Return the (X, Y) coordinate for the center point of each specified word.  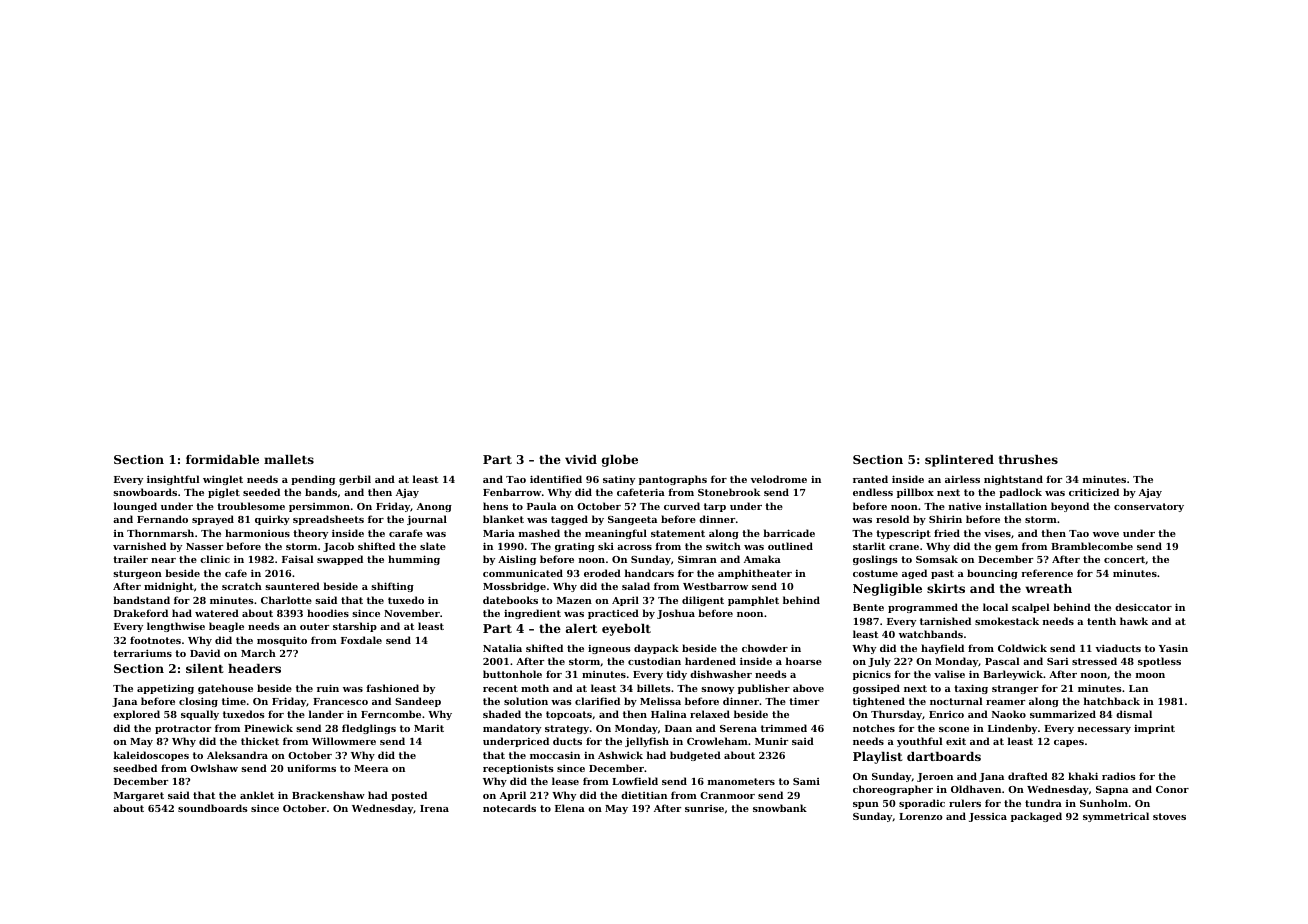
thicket (260, 741)
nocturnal (956, 701)
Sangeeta (632, 520)
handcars (649, 573)
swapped (340, 560)
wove (1106, 534)
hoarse (804, 661)
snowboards (145, 492)
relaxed (710, 714)
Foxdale (361, 640)
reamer (1005, 702)
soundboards (213, 808)
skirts (946, 588)
